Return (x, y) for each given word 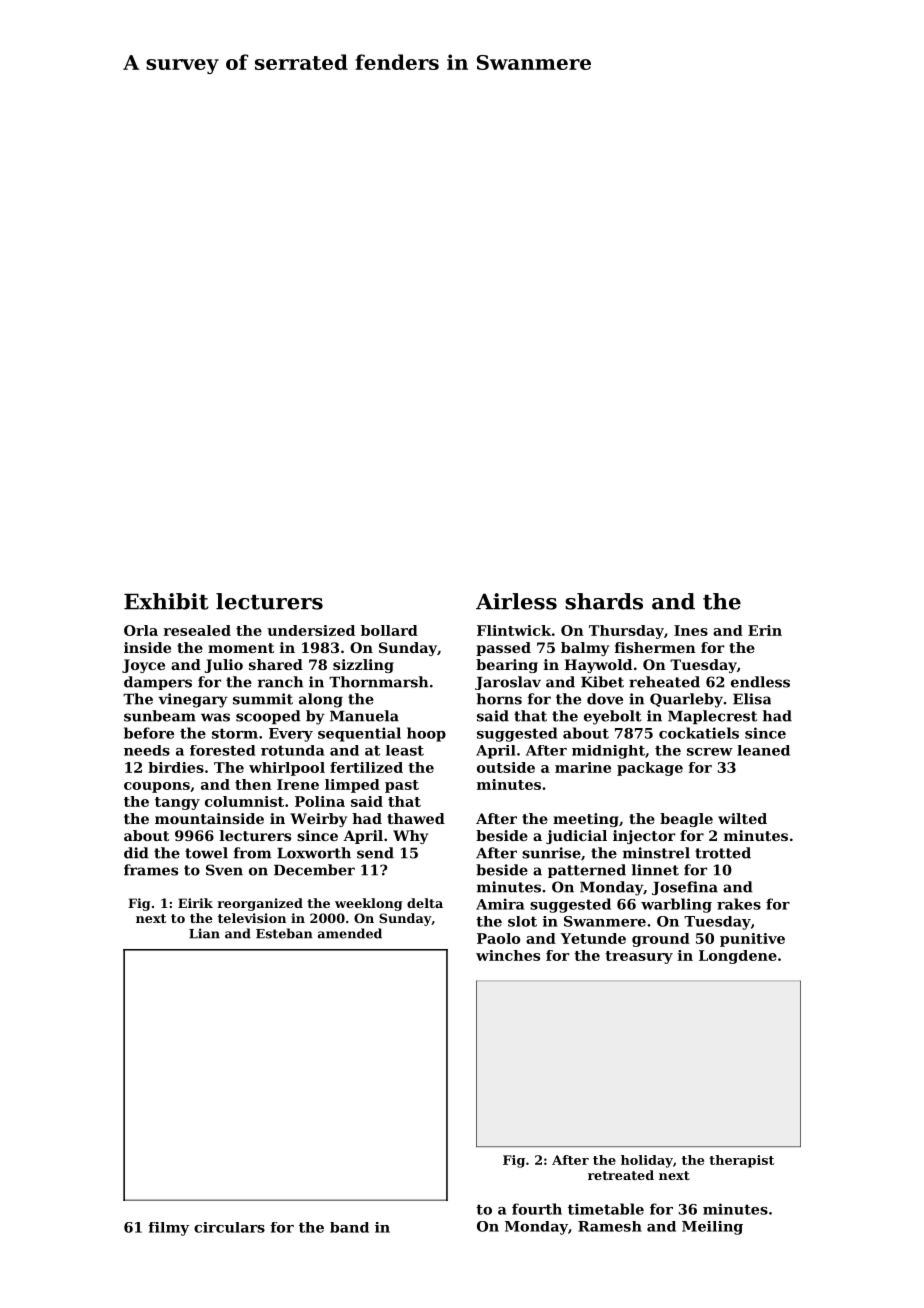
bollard (389, 630)
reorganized (260, 904)
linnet (655, 870)
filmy (168, 1229)
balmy (585, 649)
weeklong (369, 904)
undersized (311, 630)
